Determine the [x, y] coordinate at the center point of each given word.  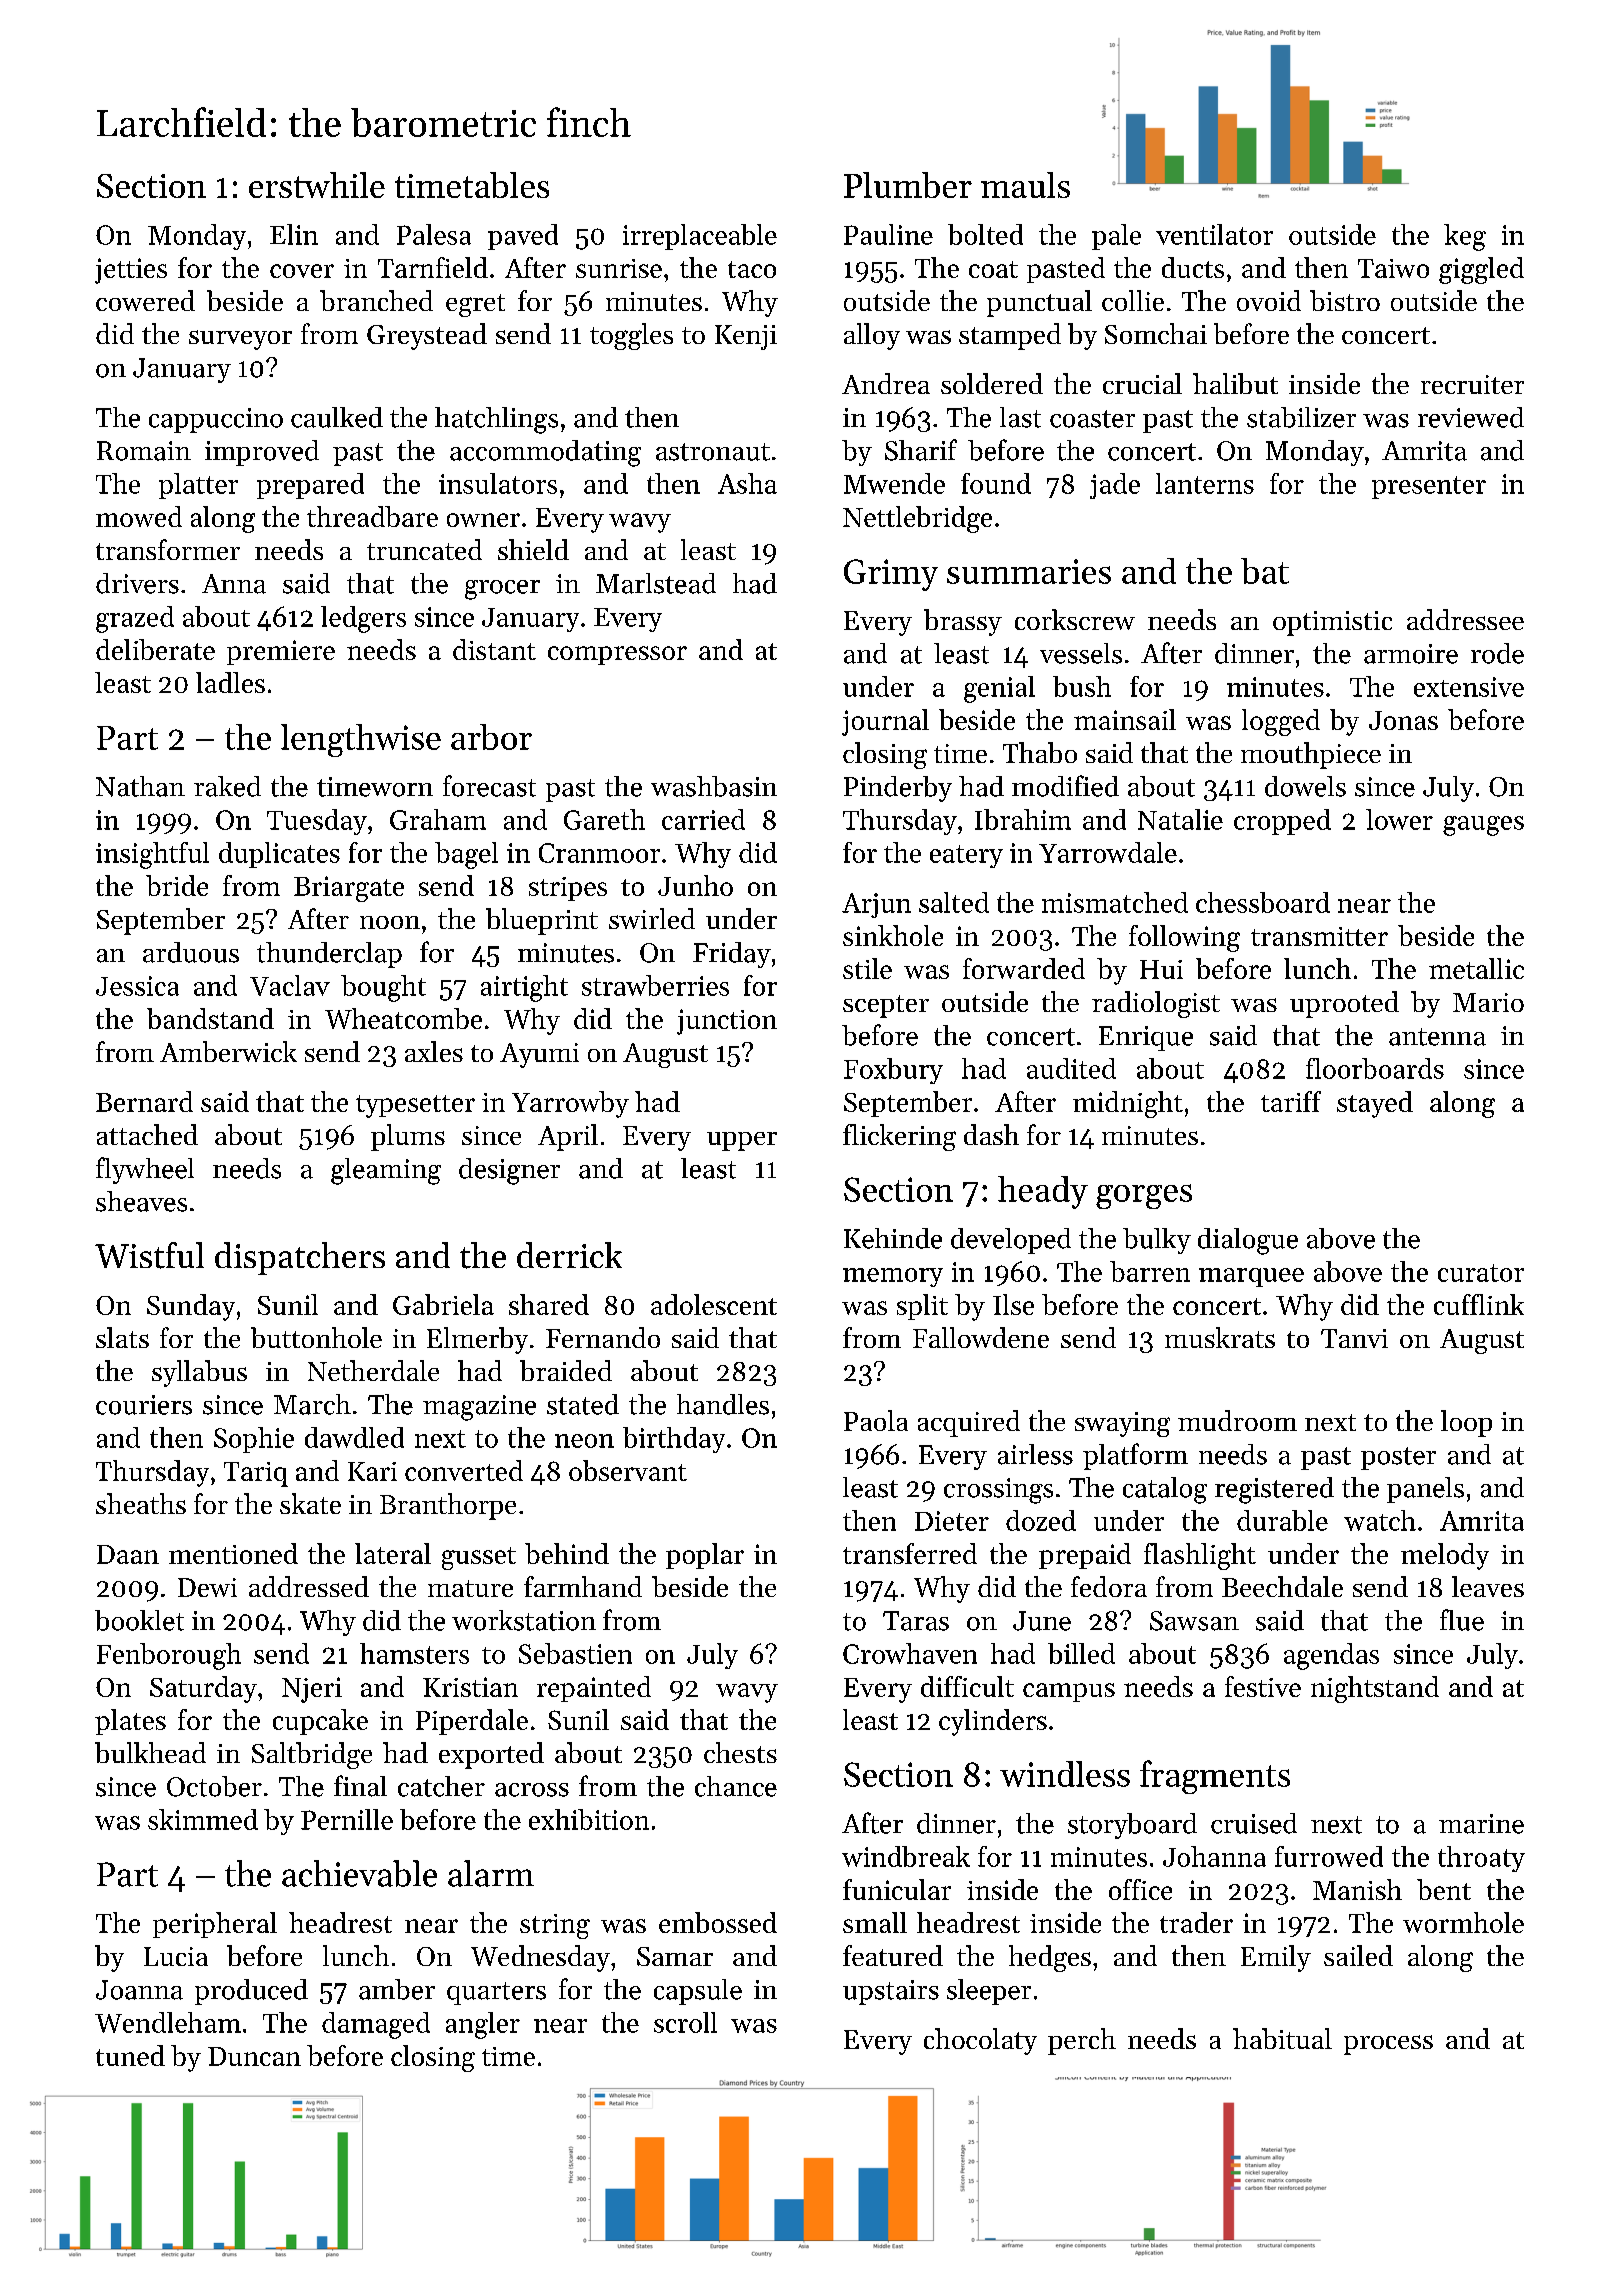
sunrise [619, 268]
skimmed [203, 1819]
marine [1481, 1824]
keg [1465, 237]
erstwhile [317, 185]
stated [583, 1404]
